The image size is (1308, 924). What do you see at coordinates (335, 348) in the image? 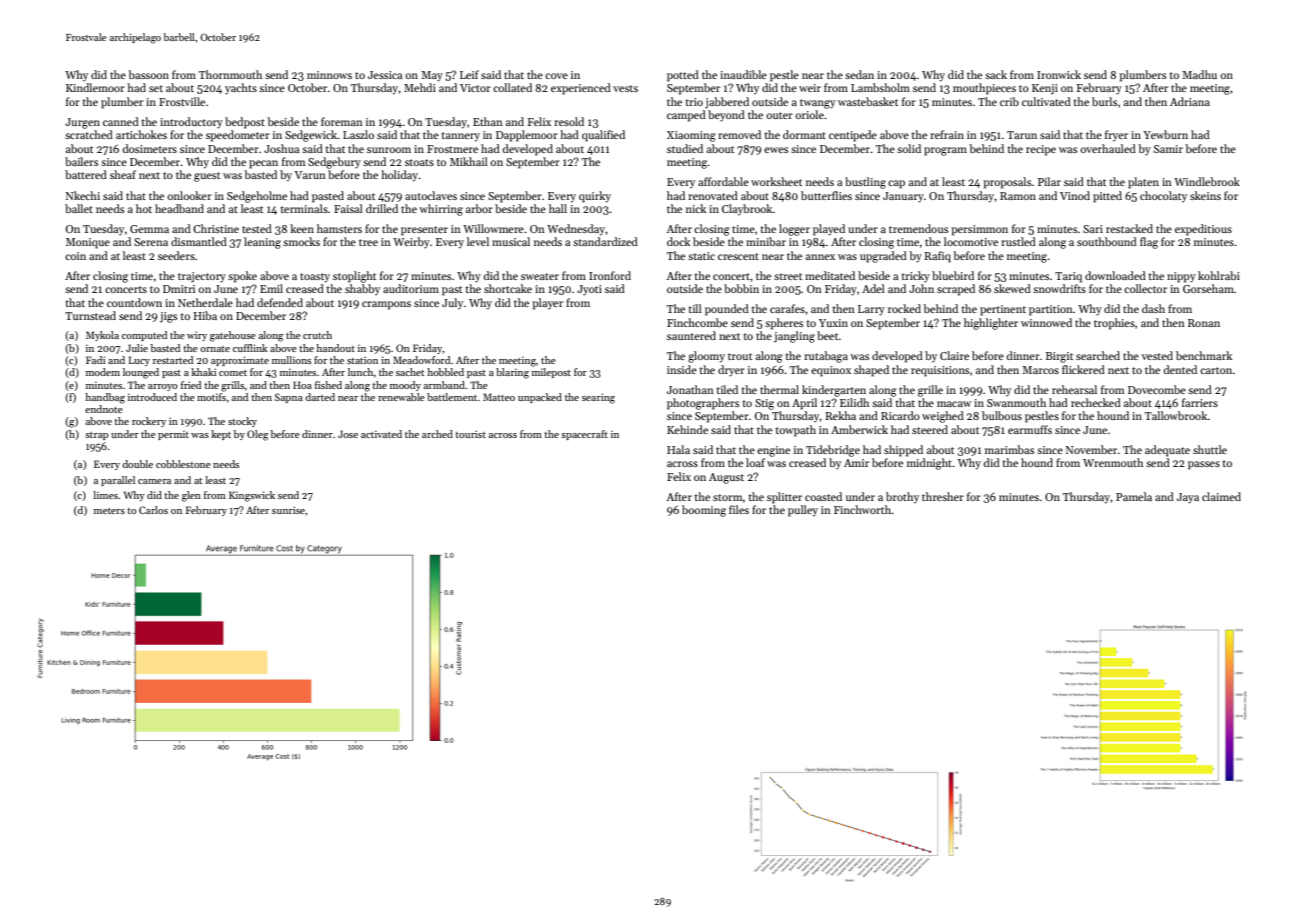
I see `handout` at bounding box center [335, 348].
